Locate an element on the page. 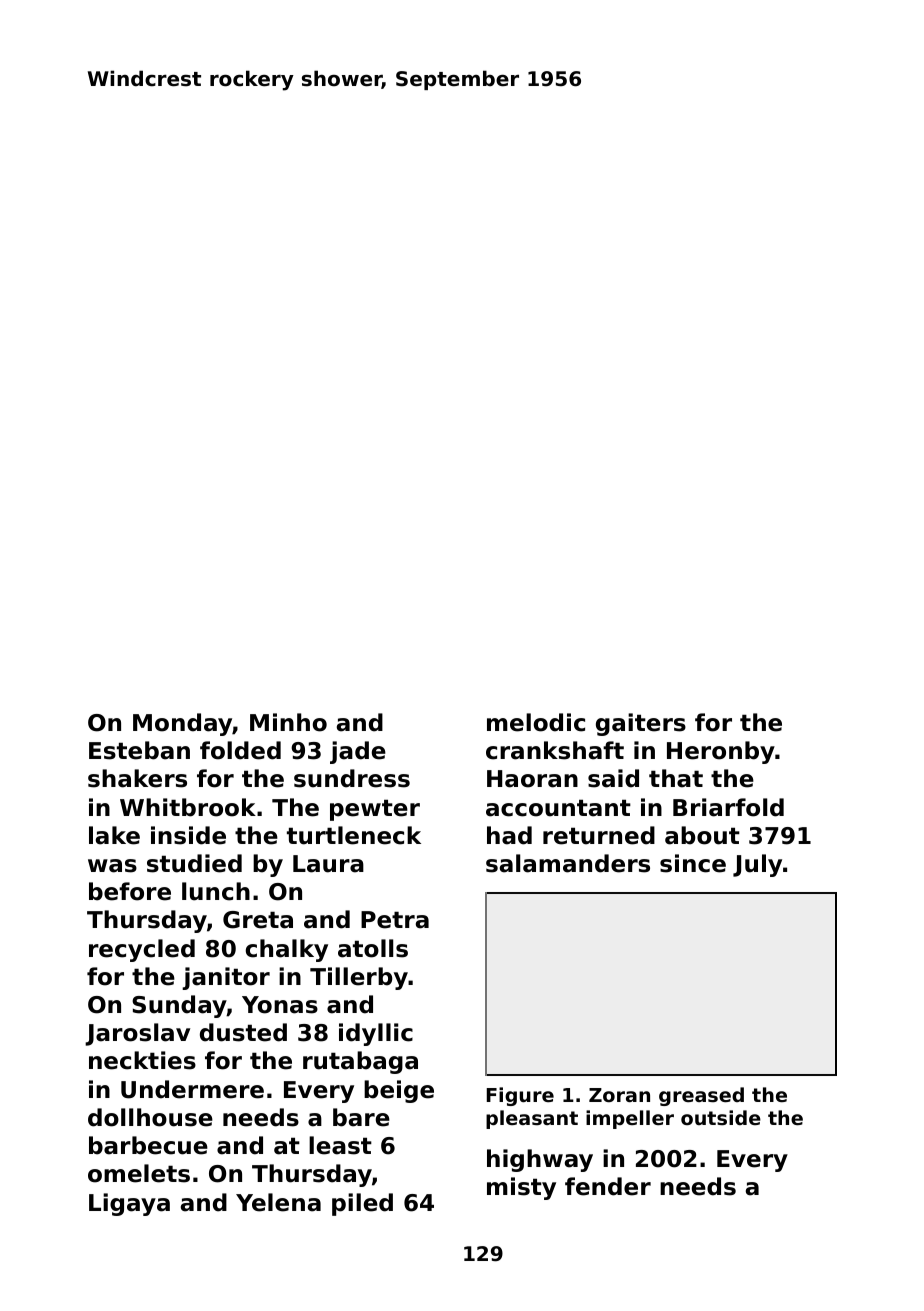  Greta is located at coordinates (258, 920).
